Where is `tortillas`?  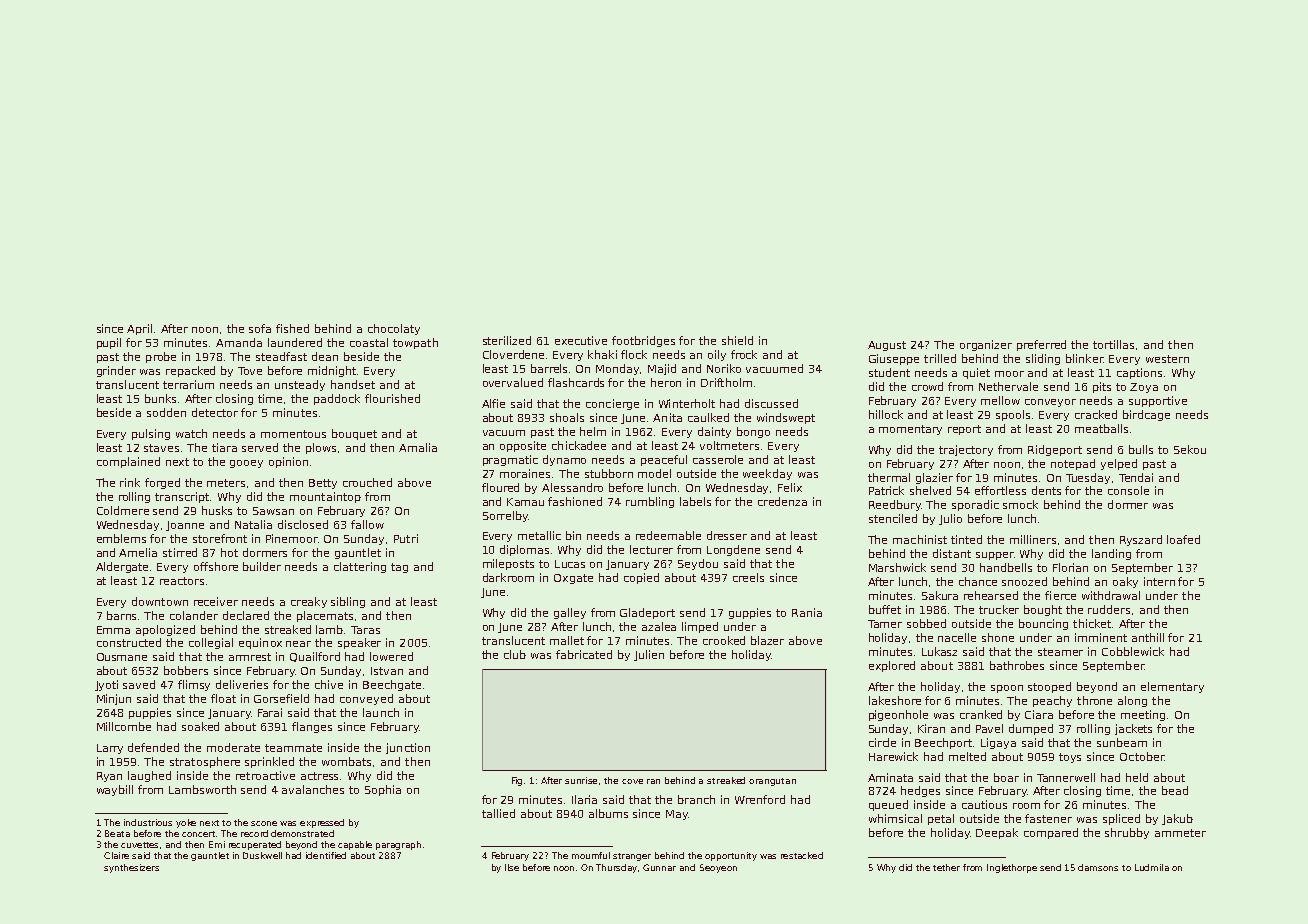 tortillas is located at coordinates (1113, 344).
